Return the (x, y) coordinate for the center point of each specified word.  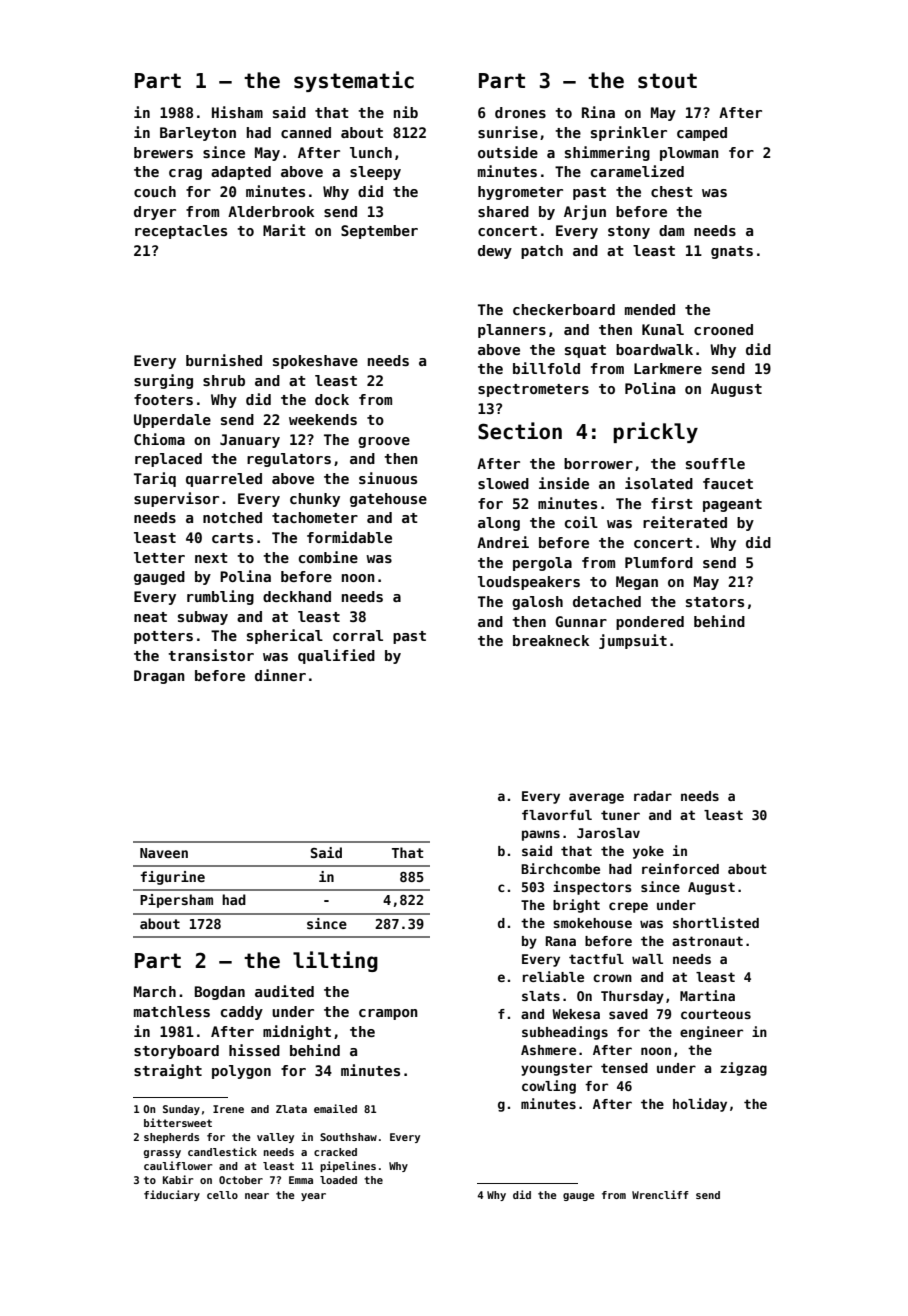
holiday (700, 1105)
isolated (659, 483)
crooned (723, 329)
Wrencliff (660, 1194)
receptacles (181, 232)
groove (384, 442)
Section (520, 431)
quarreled (224, 480)
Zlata (291, 1109)
